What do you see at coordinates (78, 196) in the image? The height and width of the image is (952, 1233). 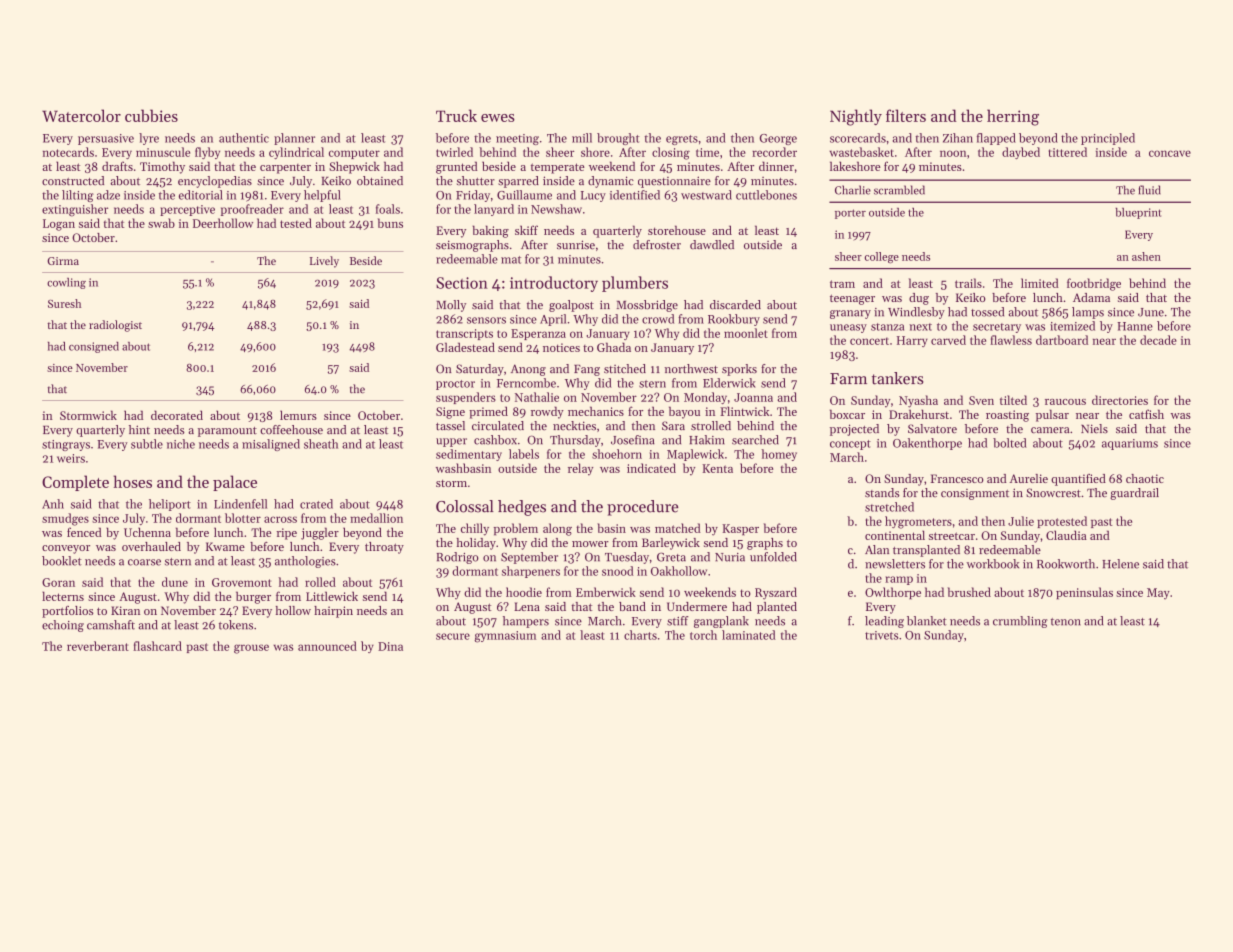 I see `lilting` at bounding box center [78, 196].
